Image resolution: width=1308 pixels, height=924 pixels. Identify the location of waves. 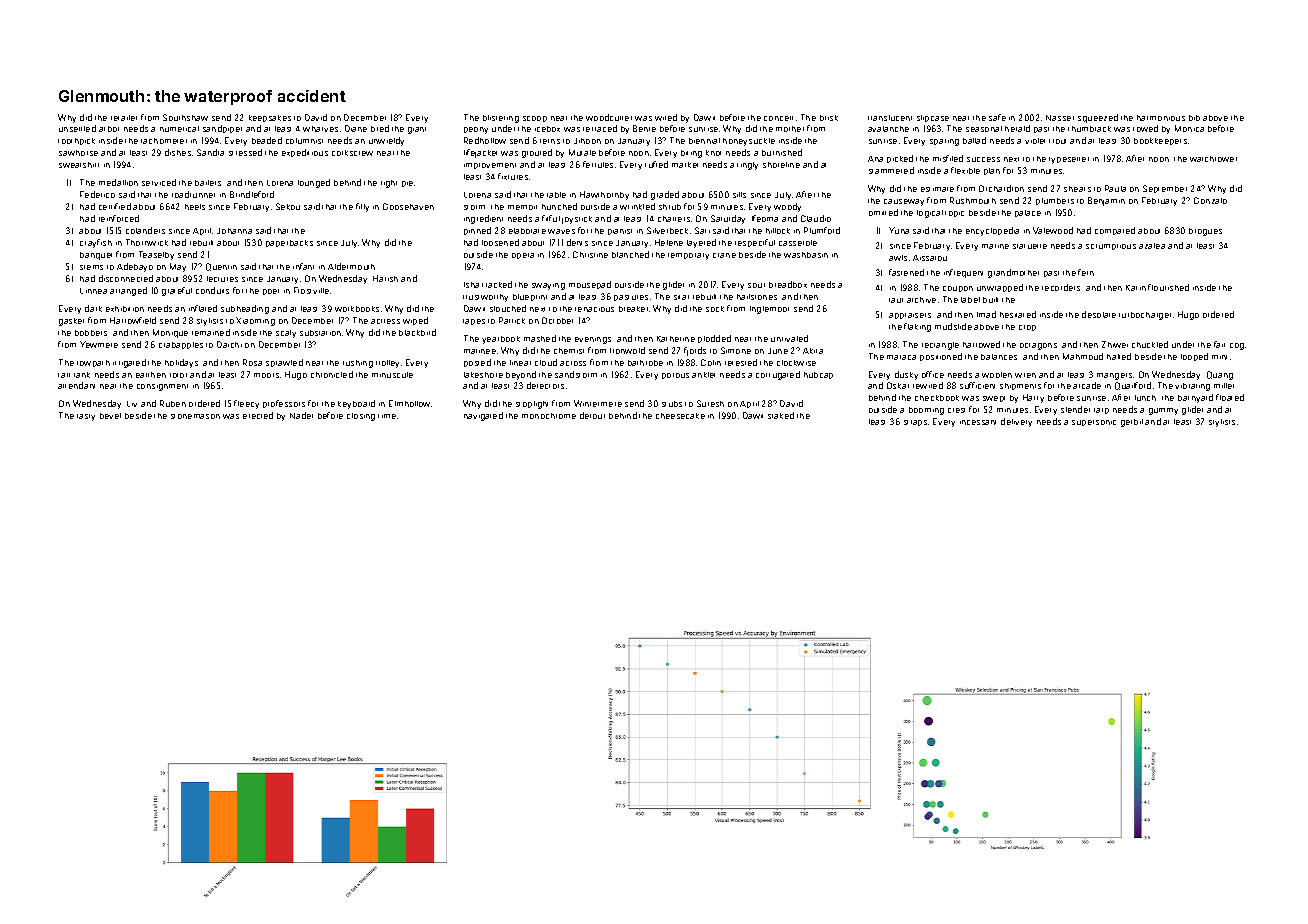
(561, 231).
